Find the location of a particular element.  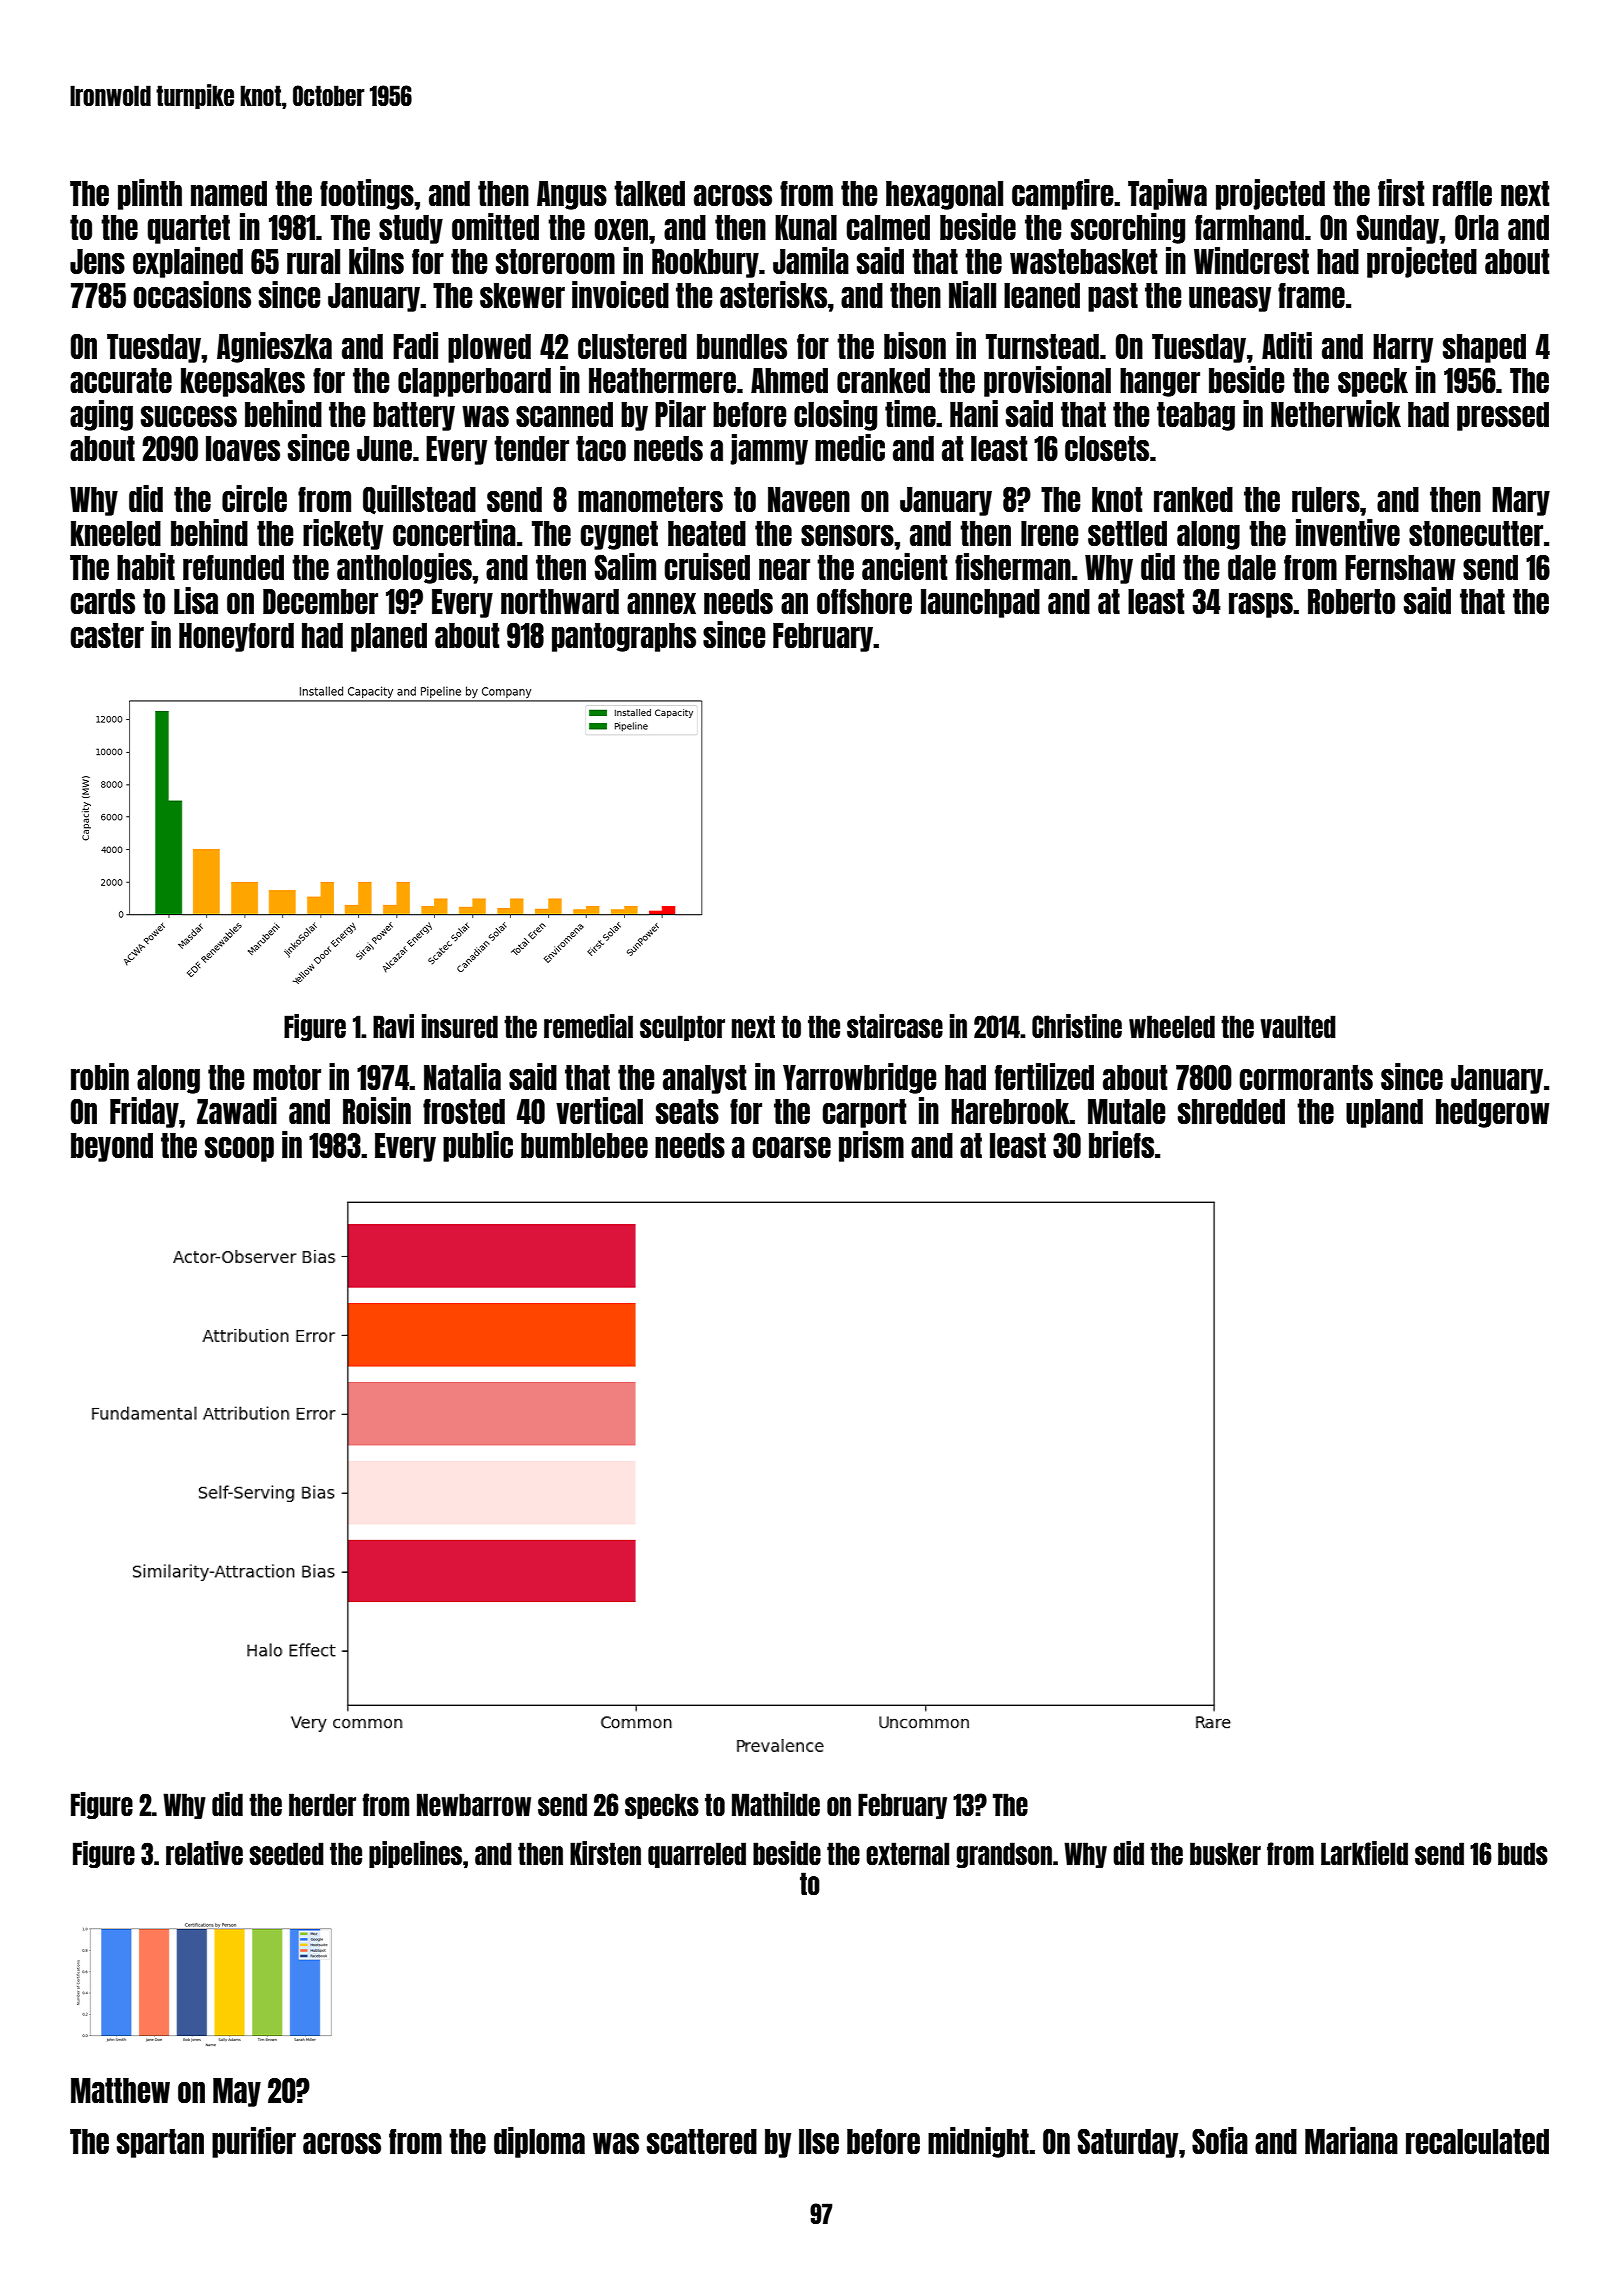

staircase is located at coordinates (895, 1026).
